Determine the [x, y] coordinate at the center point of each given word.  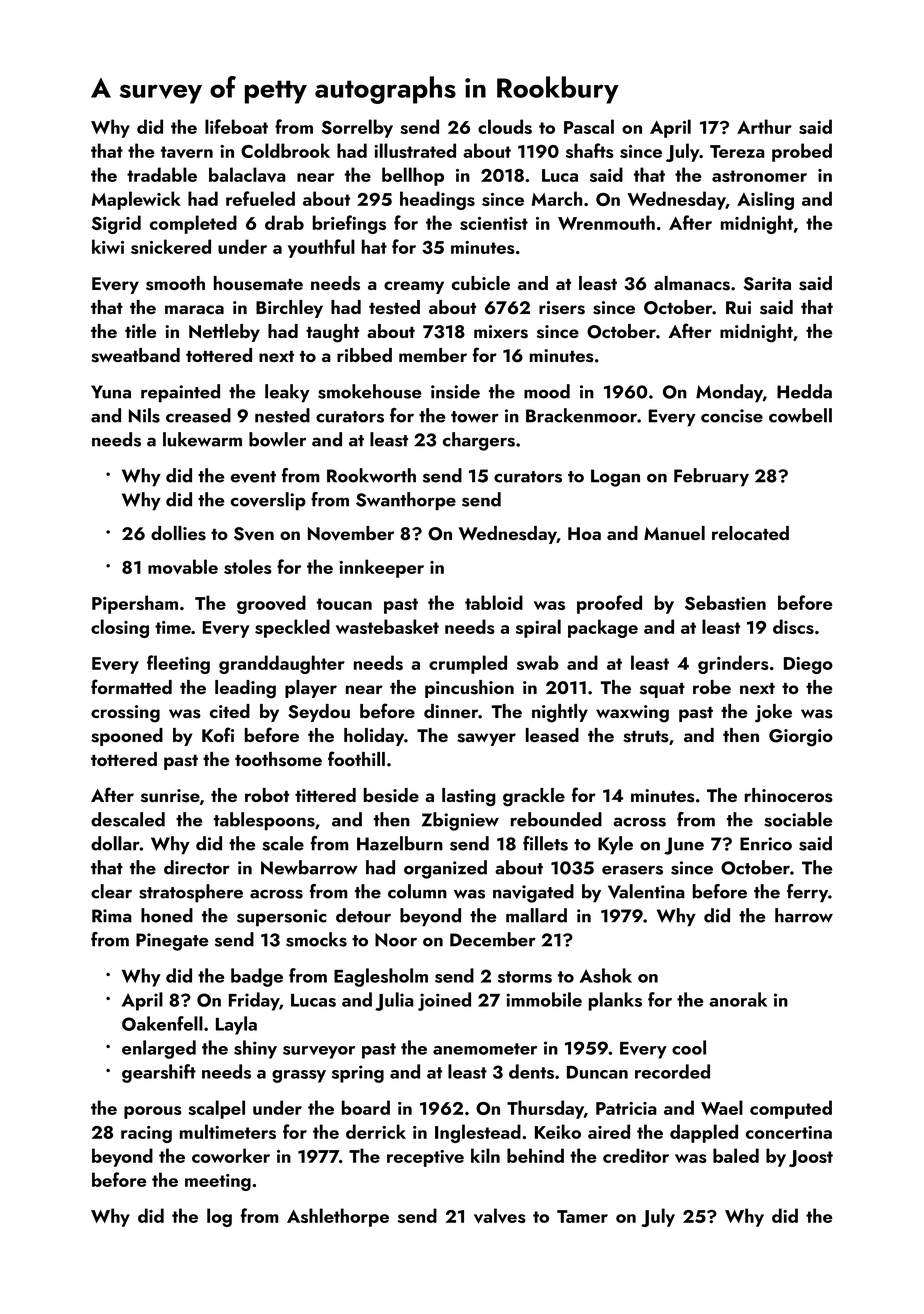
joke [773, 713]
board [366, 1107]
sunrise [170, 796]
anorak [738, 999]
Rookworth [371, 475]
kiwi [108, 246]
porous [153, 1112]
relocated [750, 533]
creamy [414, 287]
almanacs [692, 283]
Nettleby [224, 333]
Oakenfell [162, 1023]
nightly [560, 713]
